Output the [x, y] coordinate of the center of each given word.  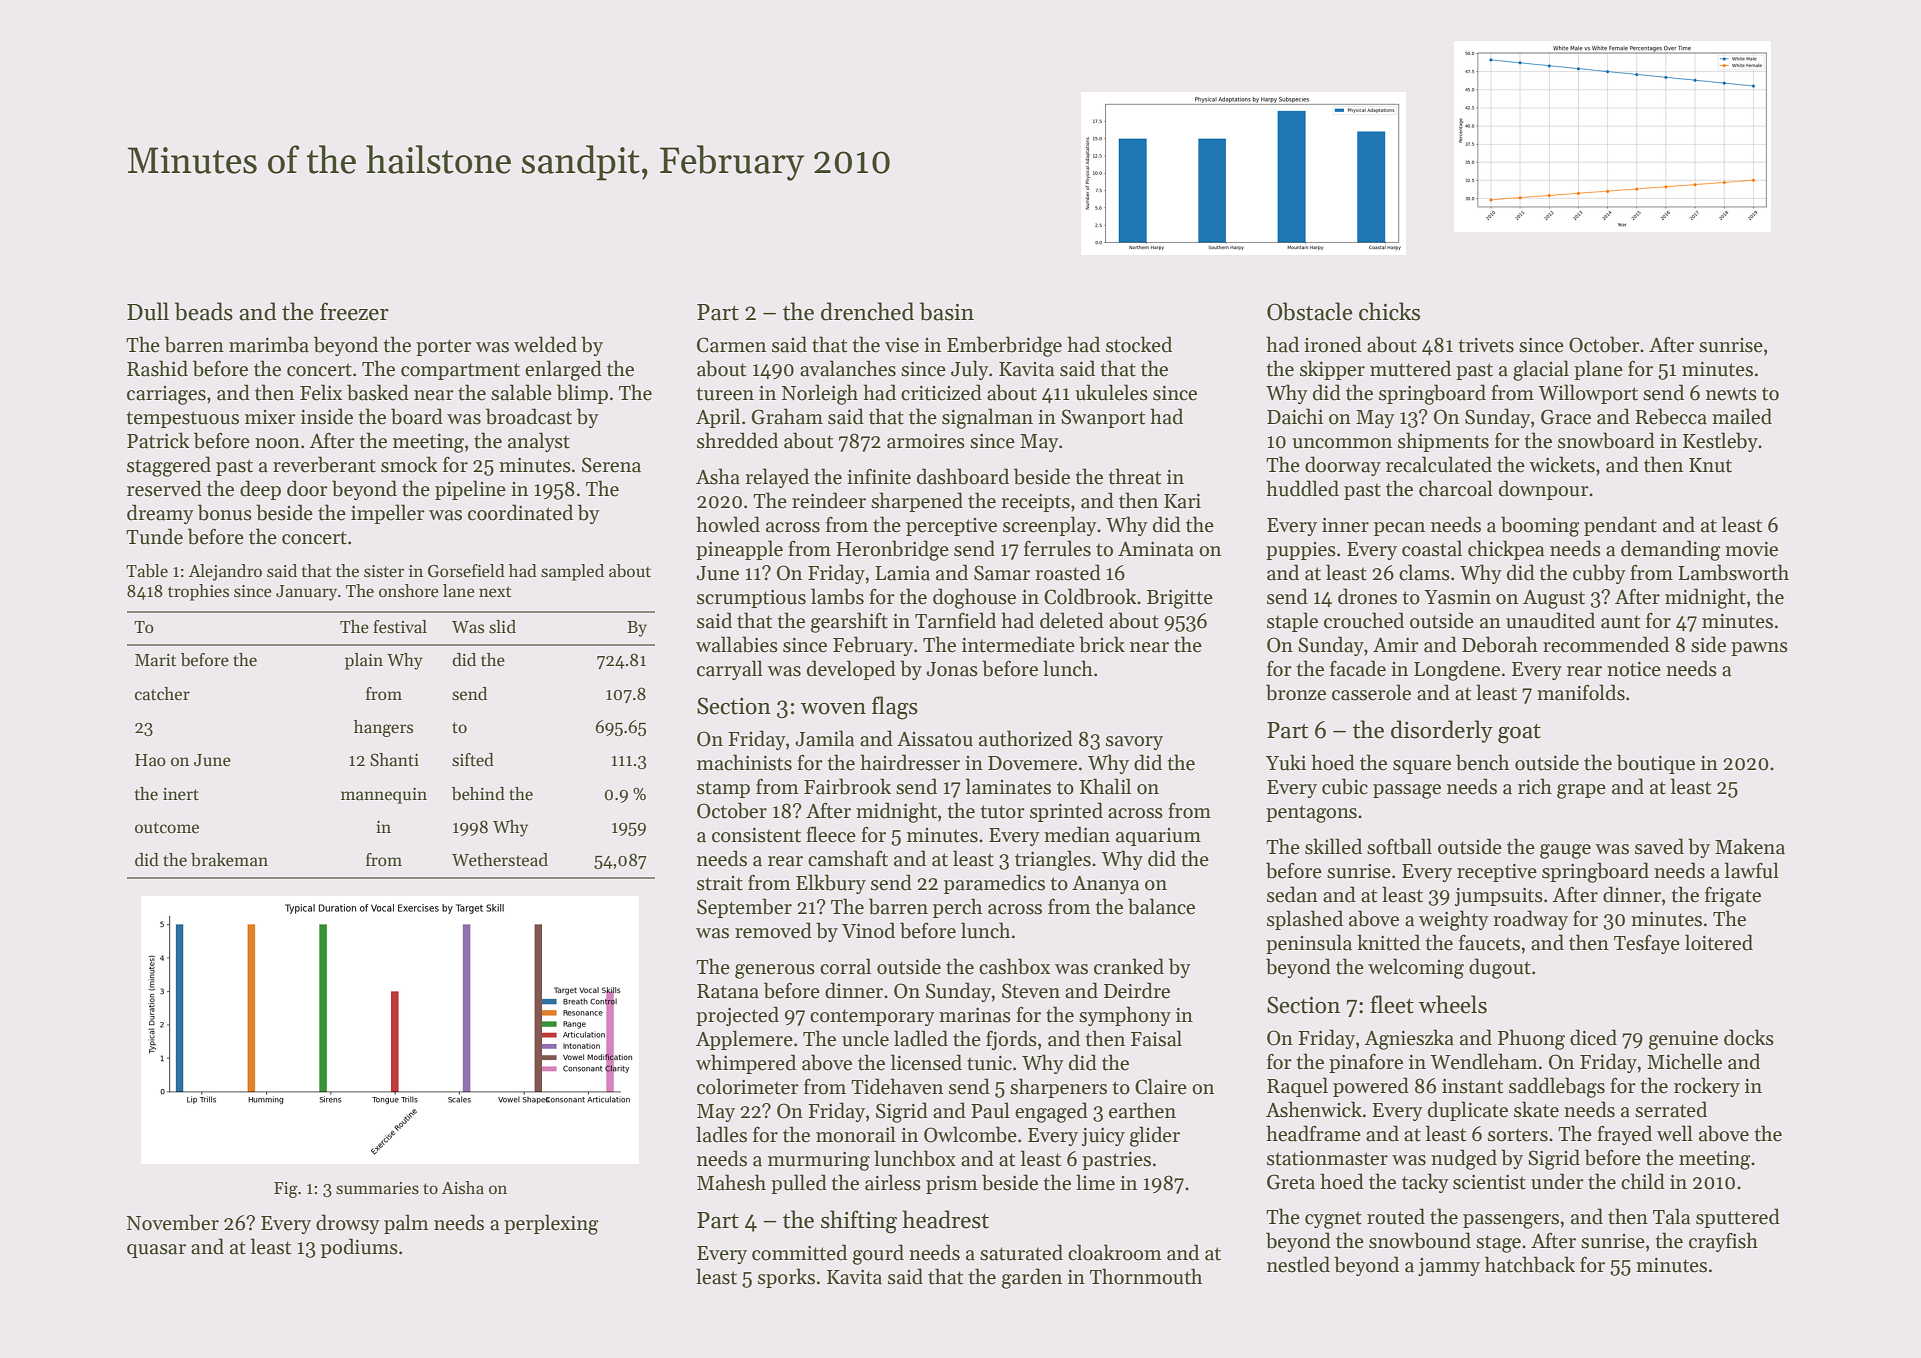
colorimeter [748, 1086]
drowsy [348, 1224]
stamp [723, 789]
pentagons [1311, 814]
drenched [867, 311]
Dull [148, 311]
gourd [878, 1254]
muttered [1410, 368]
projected [737, 1016]
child [1643, 1181]
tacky [1425, 1183]
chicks [1389, 311]
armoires [926, 441]
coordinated [520, 512]
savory [1134, 743]
